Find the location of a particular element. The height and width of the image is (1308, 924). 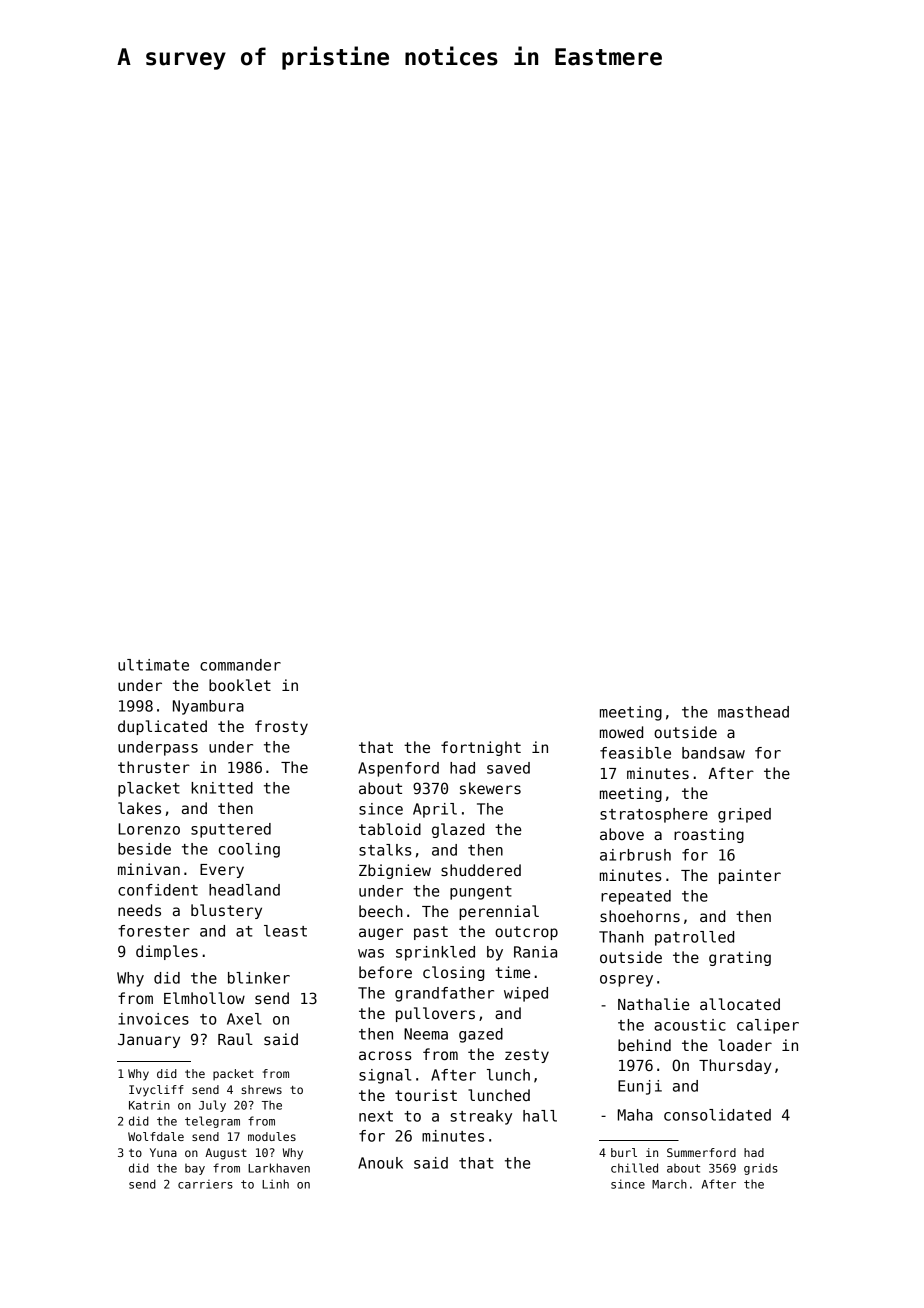

repeated is located at coordinates (636, 897).
